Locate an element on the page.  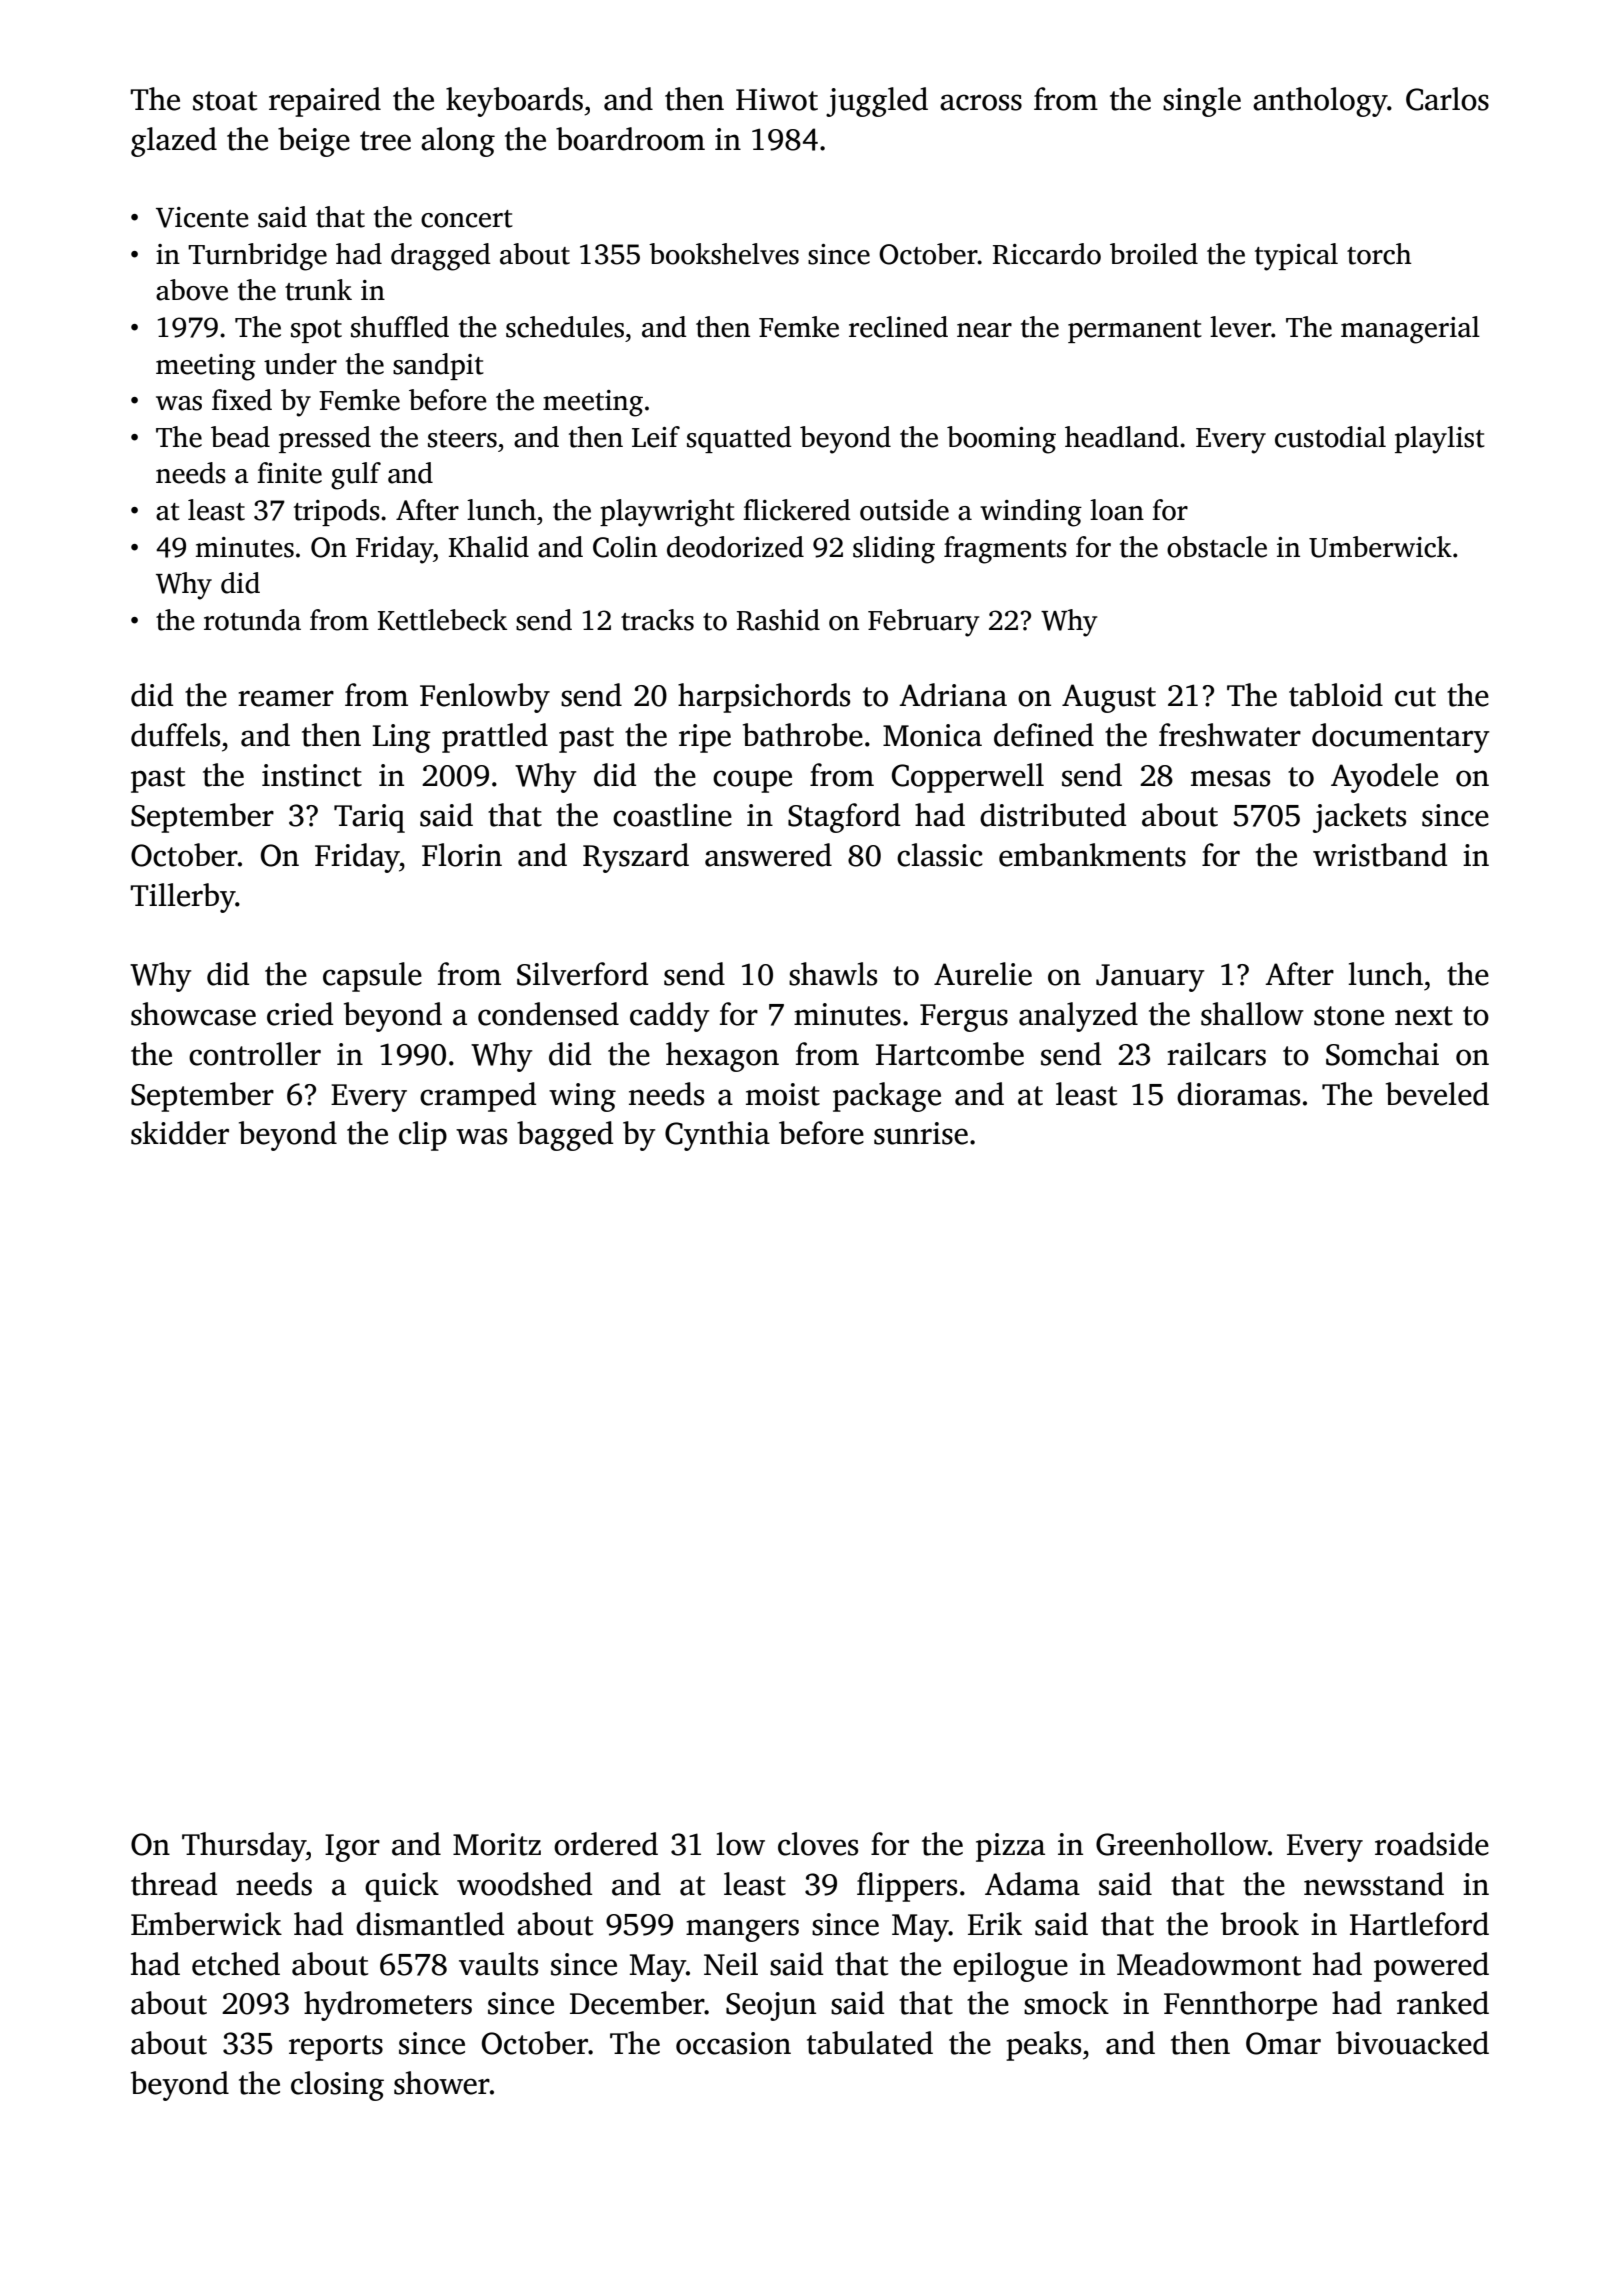
dioramas is located at coordinates (1238, 1094).
